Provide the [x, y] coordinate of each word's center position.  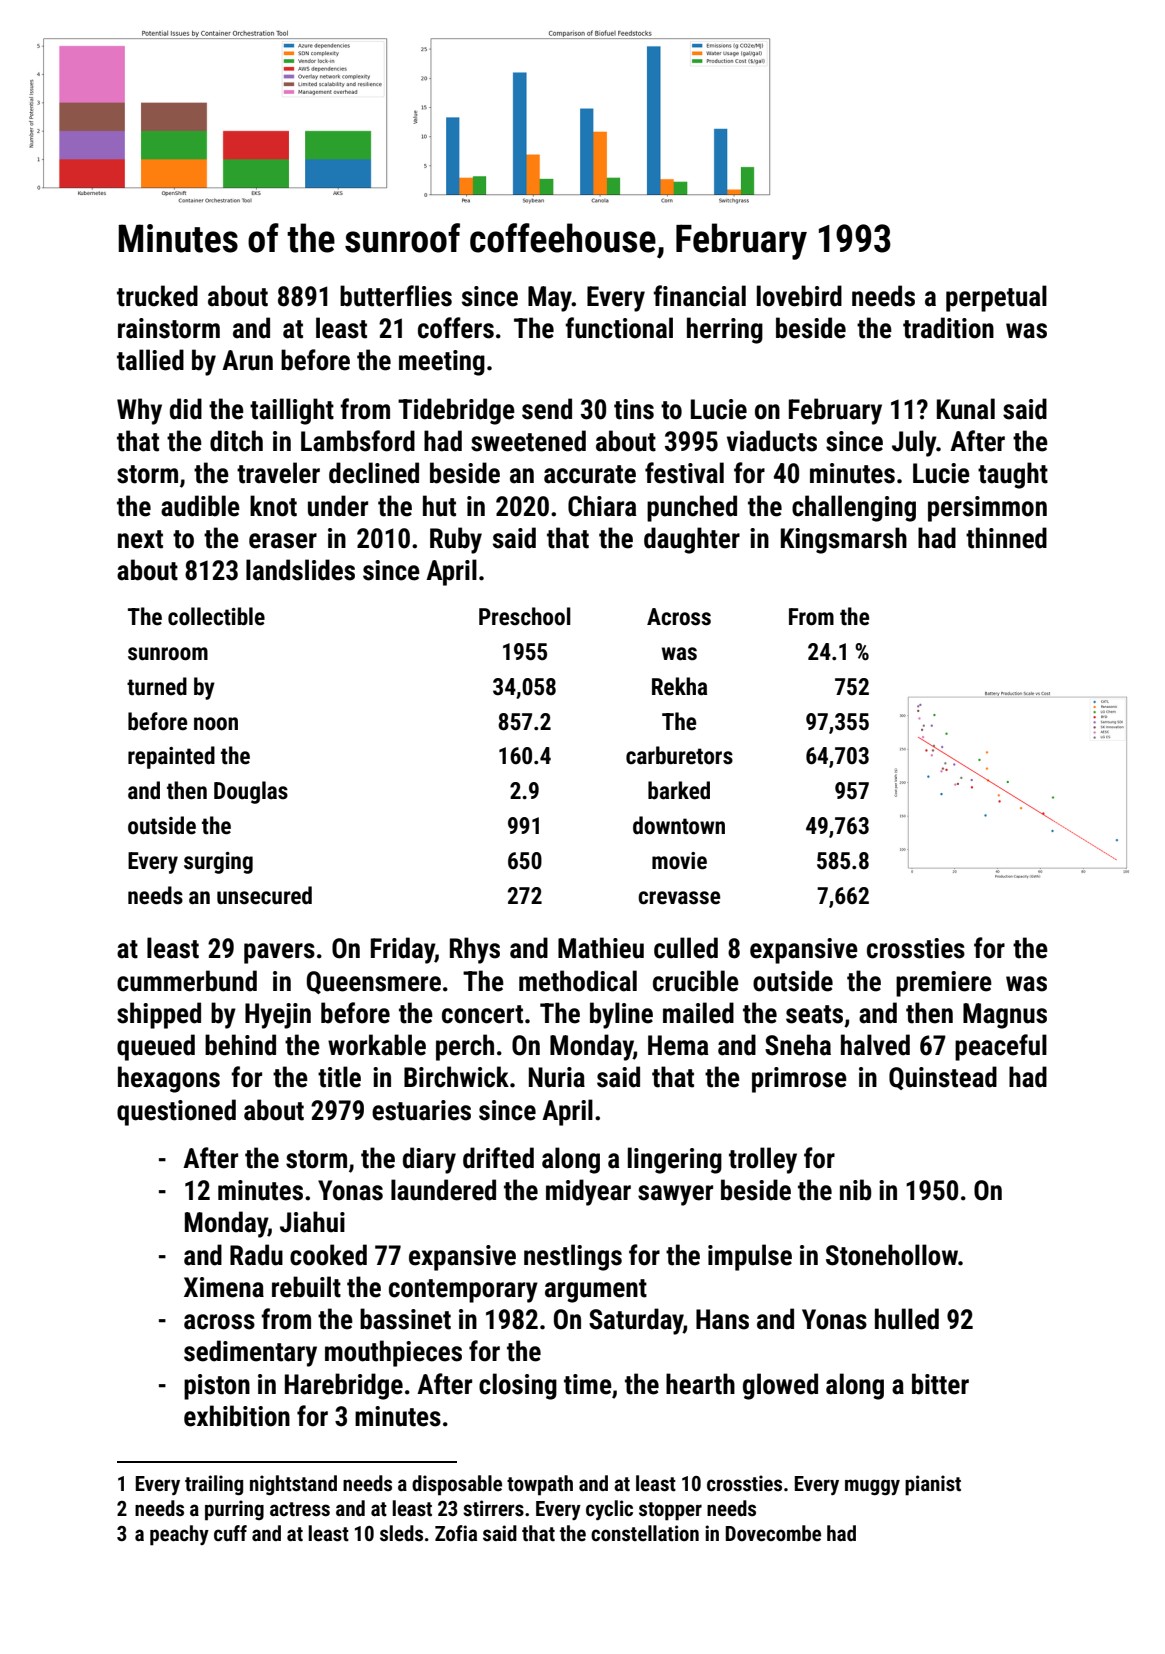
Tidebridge [456, 411]
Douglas [251, 792]
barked [679, 790]
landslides [300, 570]
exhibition [237, 1416]
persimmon [987, 509]
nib [856, 1190]
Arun [247, 360]
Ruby [456, 540]
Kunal [966, 409]
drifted [498, 1158]
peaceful [1001, 1047]
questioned [176, 1112]
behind [240, 1045]
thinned [1006, 538]
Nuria [557, 1077]
